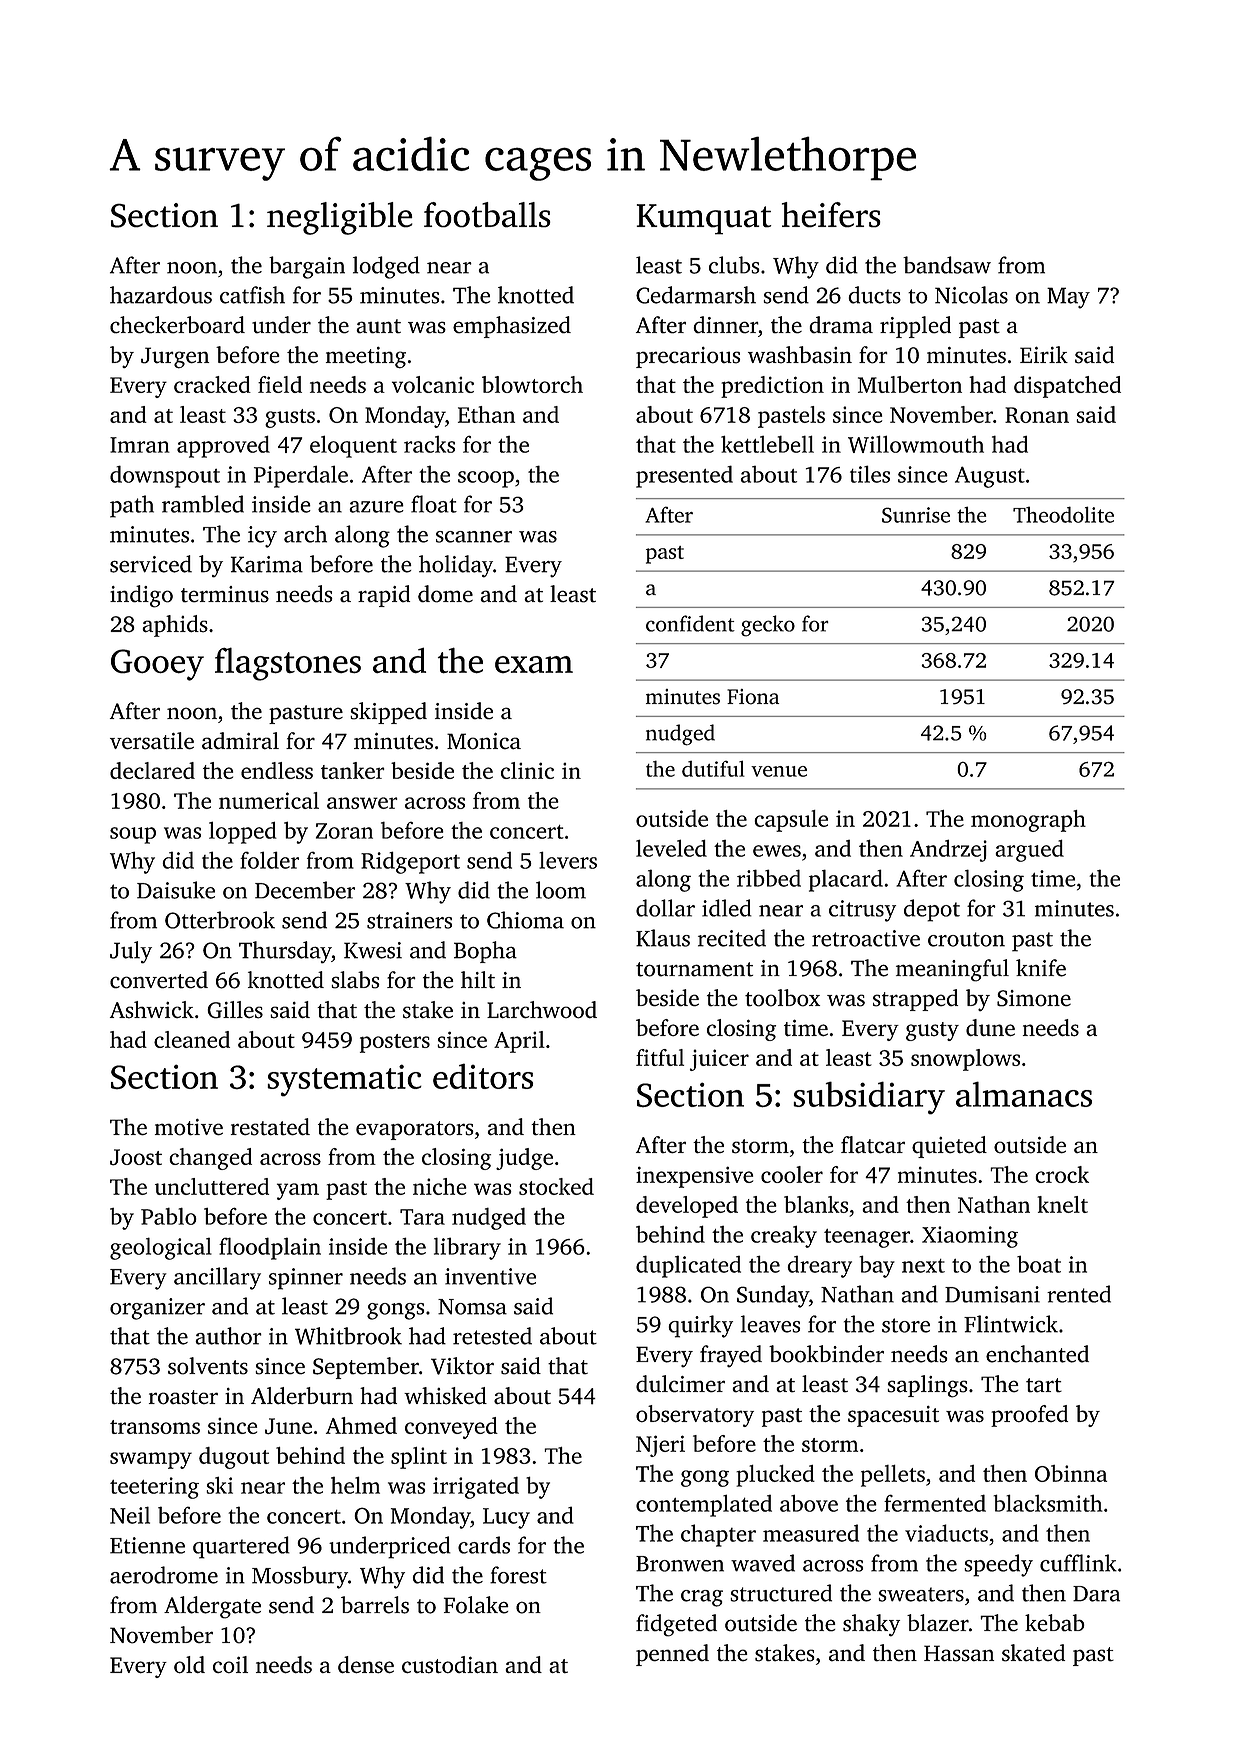 This image has width=1234, height=1746. What do you see at coordinates (1062, 1174) in the image?
I see `crock` at bounding box center [1062, 1174].
